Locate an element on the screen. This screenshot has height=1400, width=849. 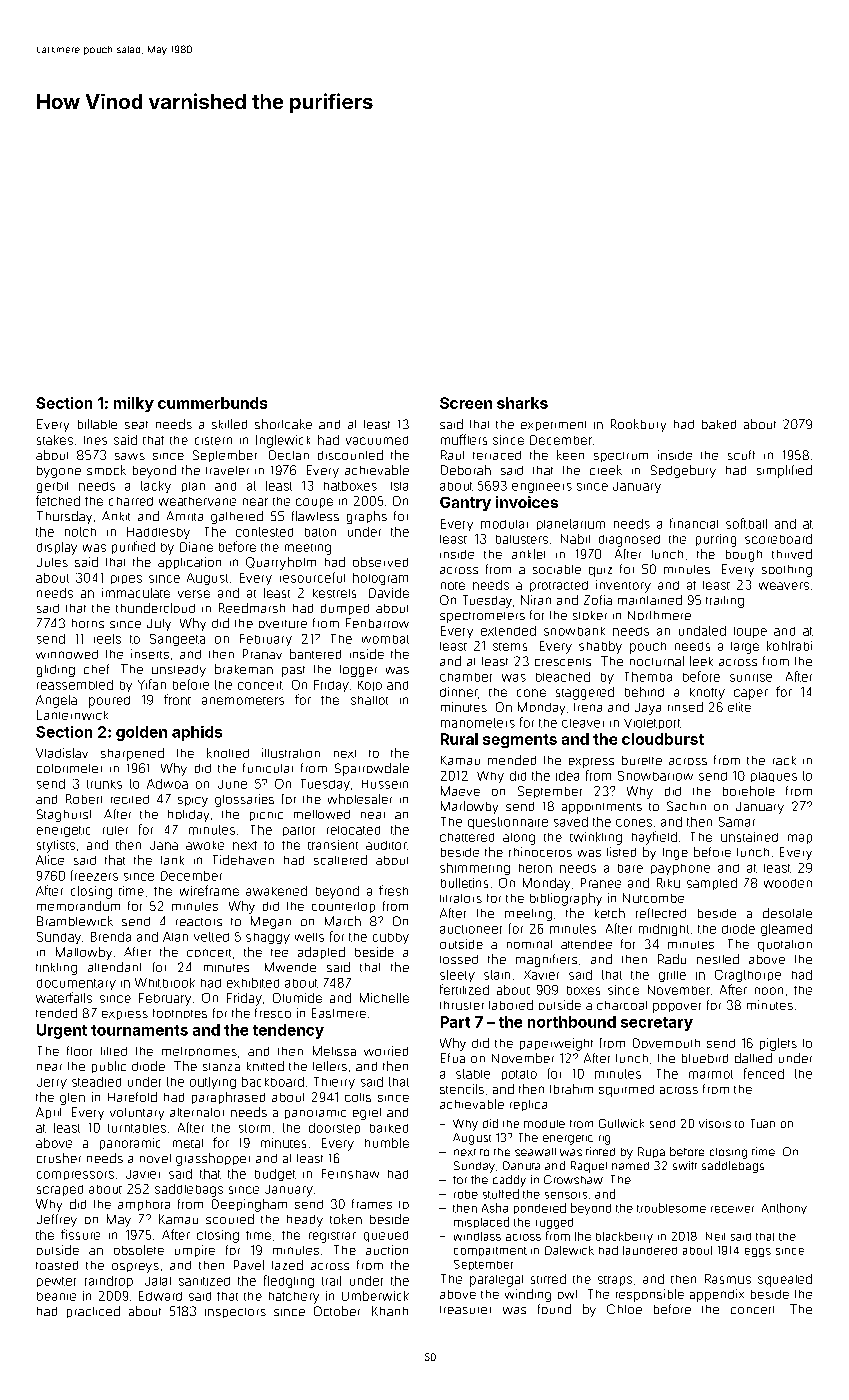
grille is located at coordinates (672, 976).
